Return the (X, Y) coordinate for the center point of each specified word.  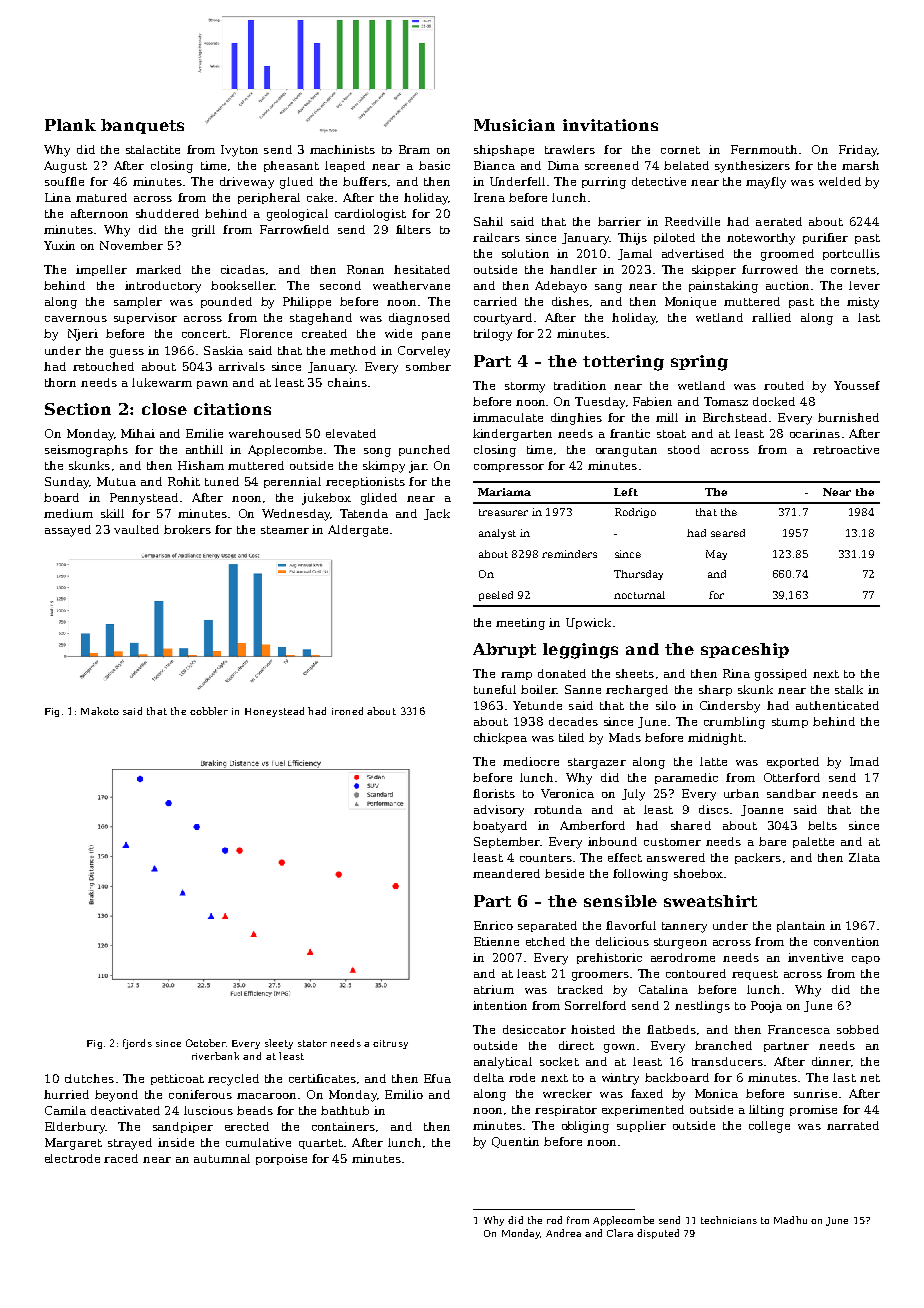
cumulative (258, 1142)
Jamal (635, 254)
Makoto (100, 711)
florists (494, 793)
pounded (226, 302)
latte (713, 761)
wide (398, 333)
